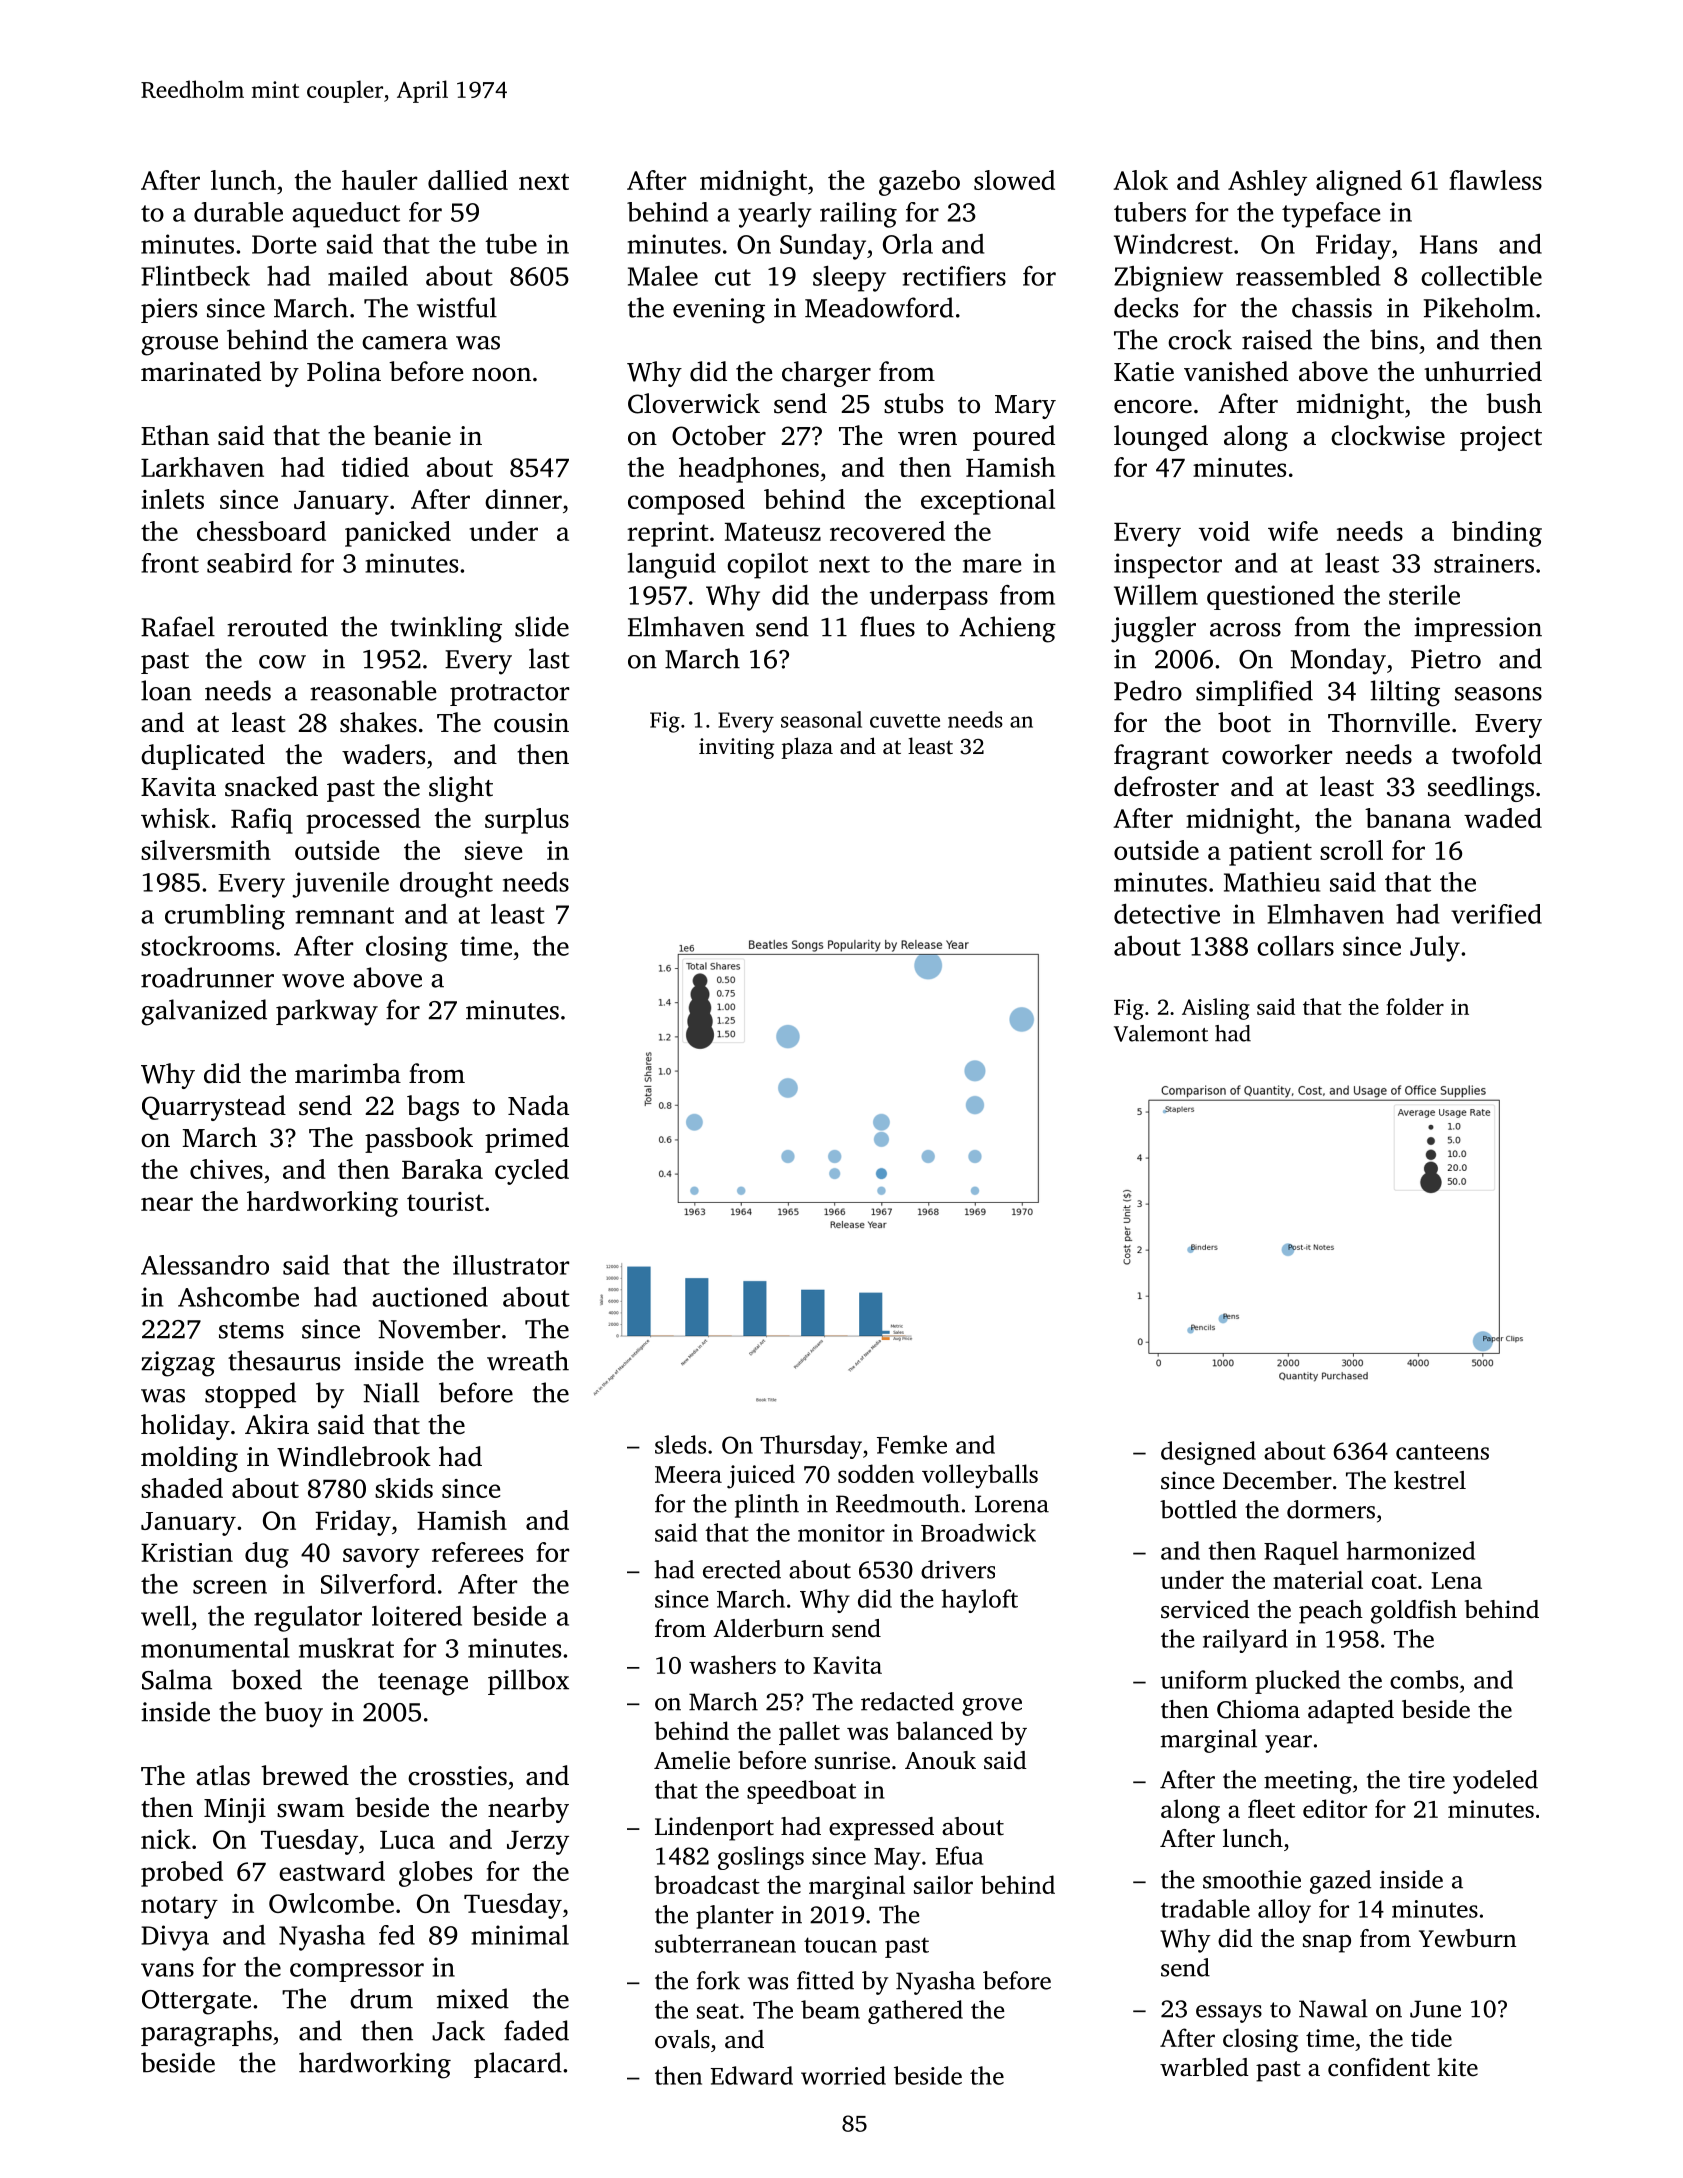  Describe the element at coordinates (346, 215) in the screenshot. I see `aqueduct` at that location.
